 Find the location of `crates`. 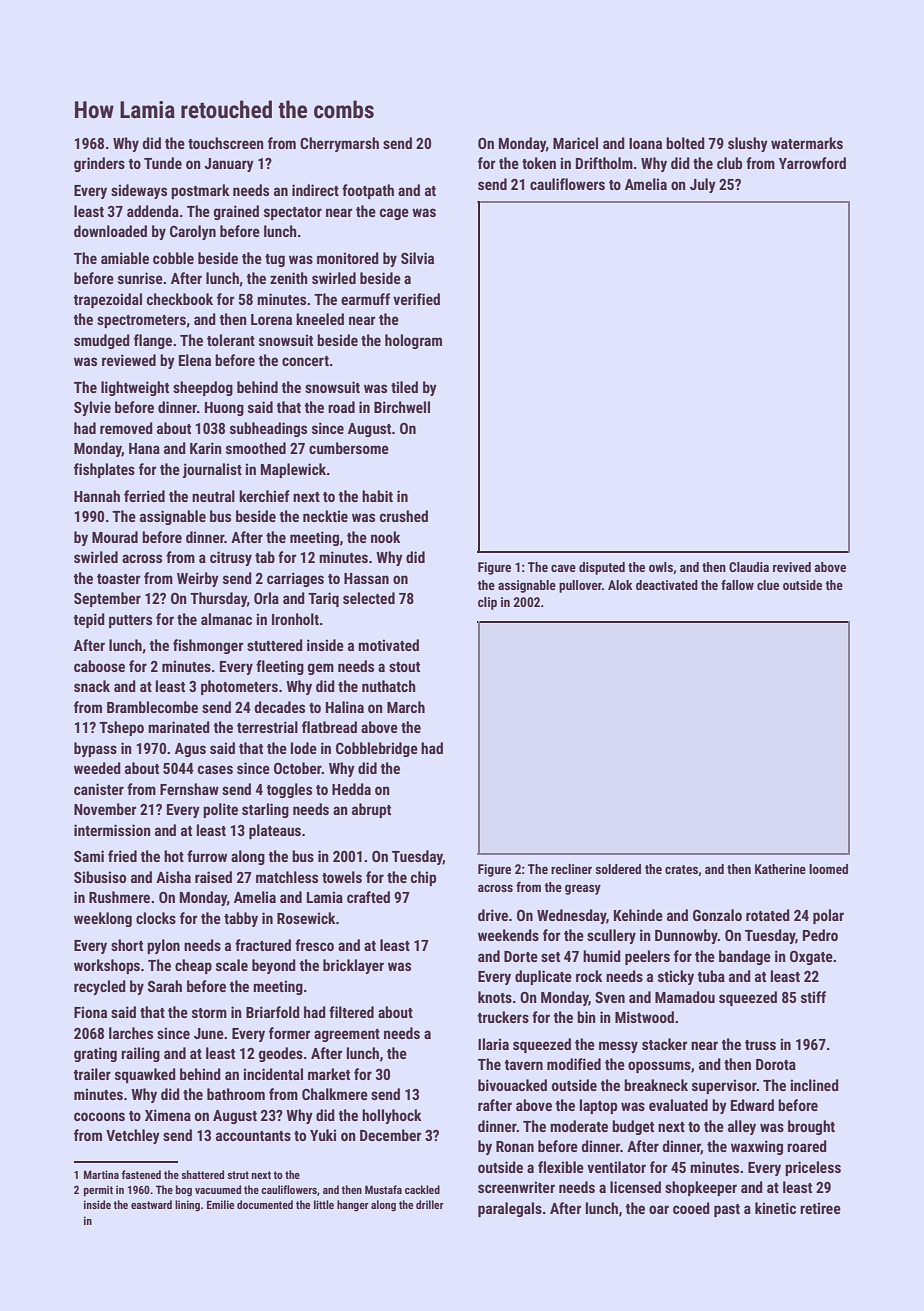

crates is located at coordinates (681, 869).
